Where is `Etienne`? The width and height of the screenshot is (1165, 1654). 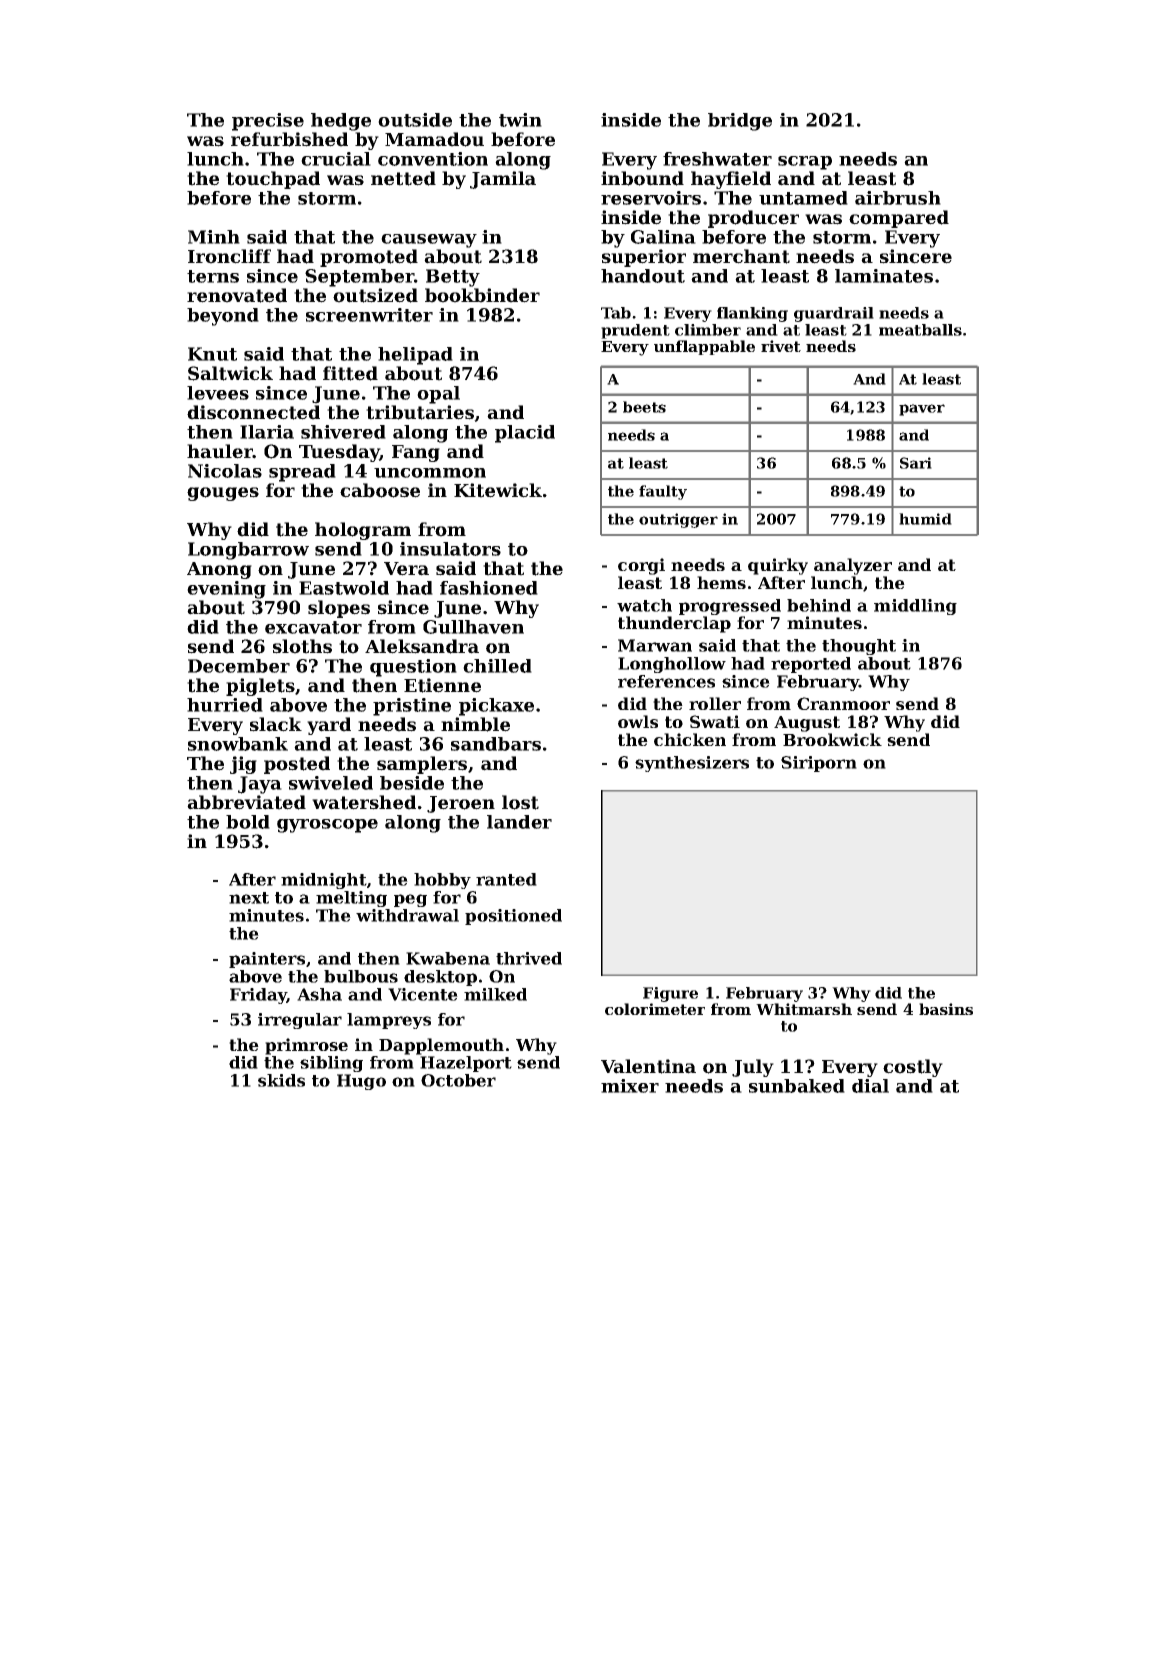
Etienne is located at coordinates (442, 685).
